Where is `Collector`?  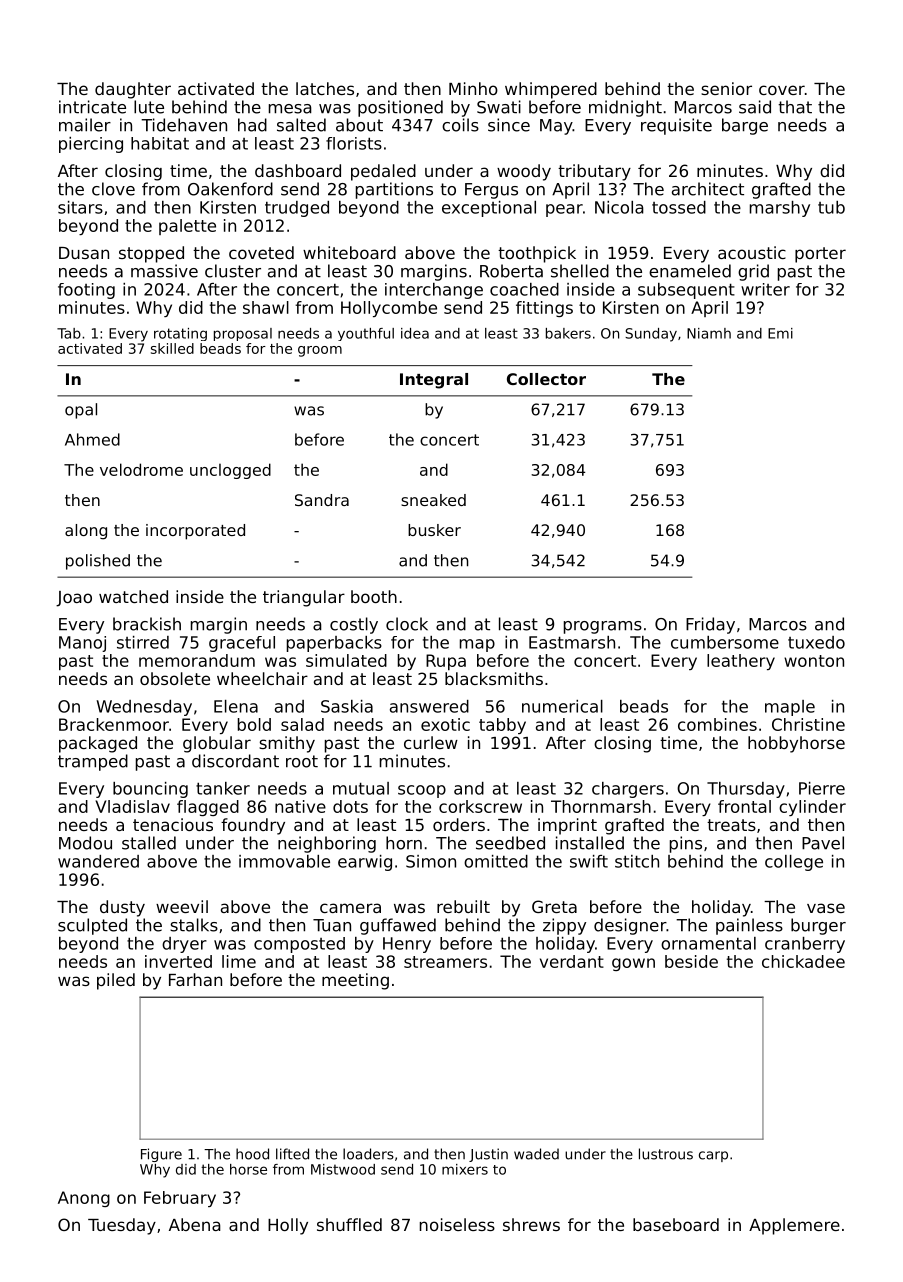 Collector is located at coordinates (546, 379).
